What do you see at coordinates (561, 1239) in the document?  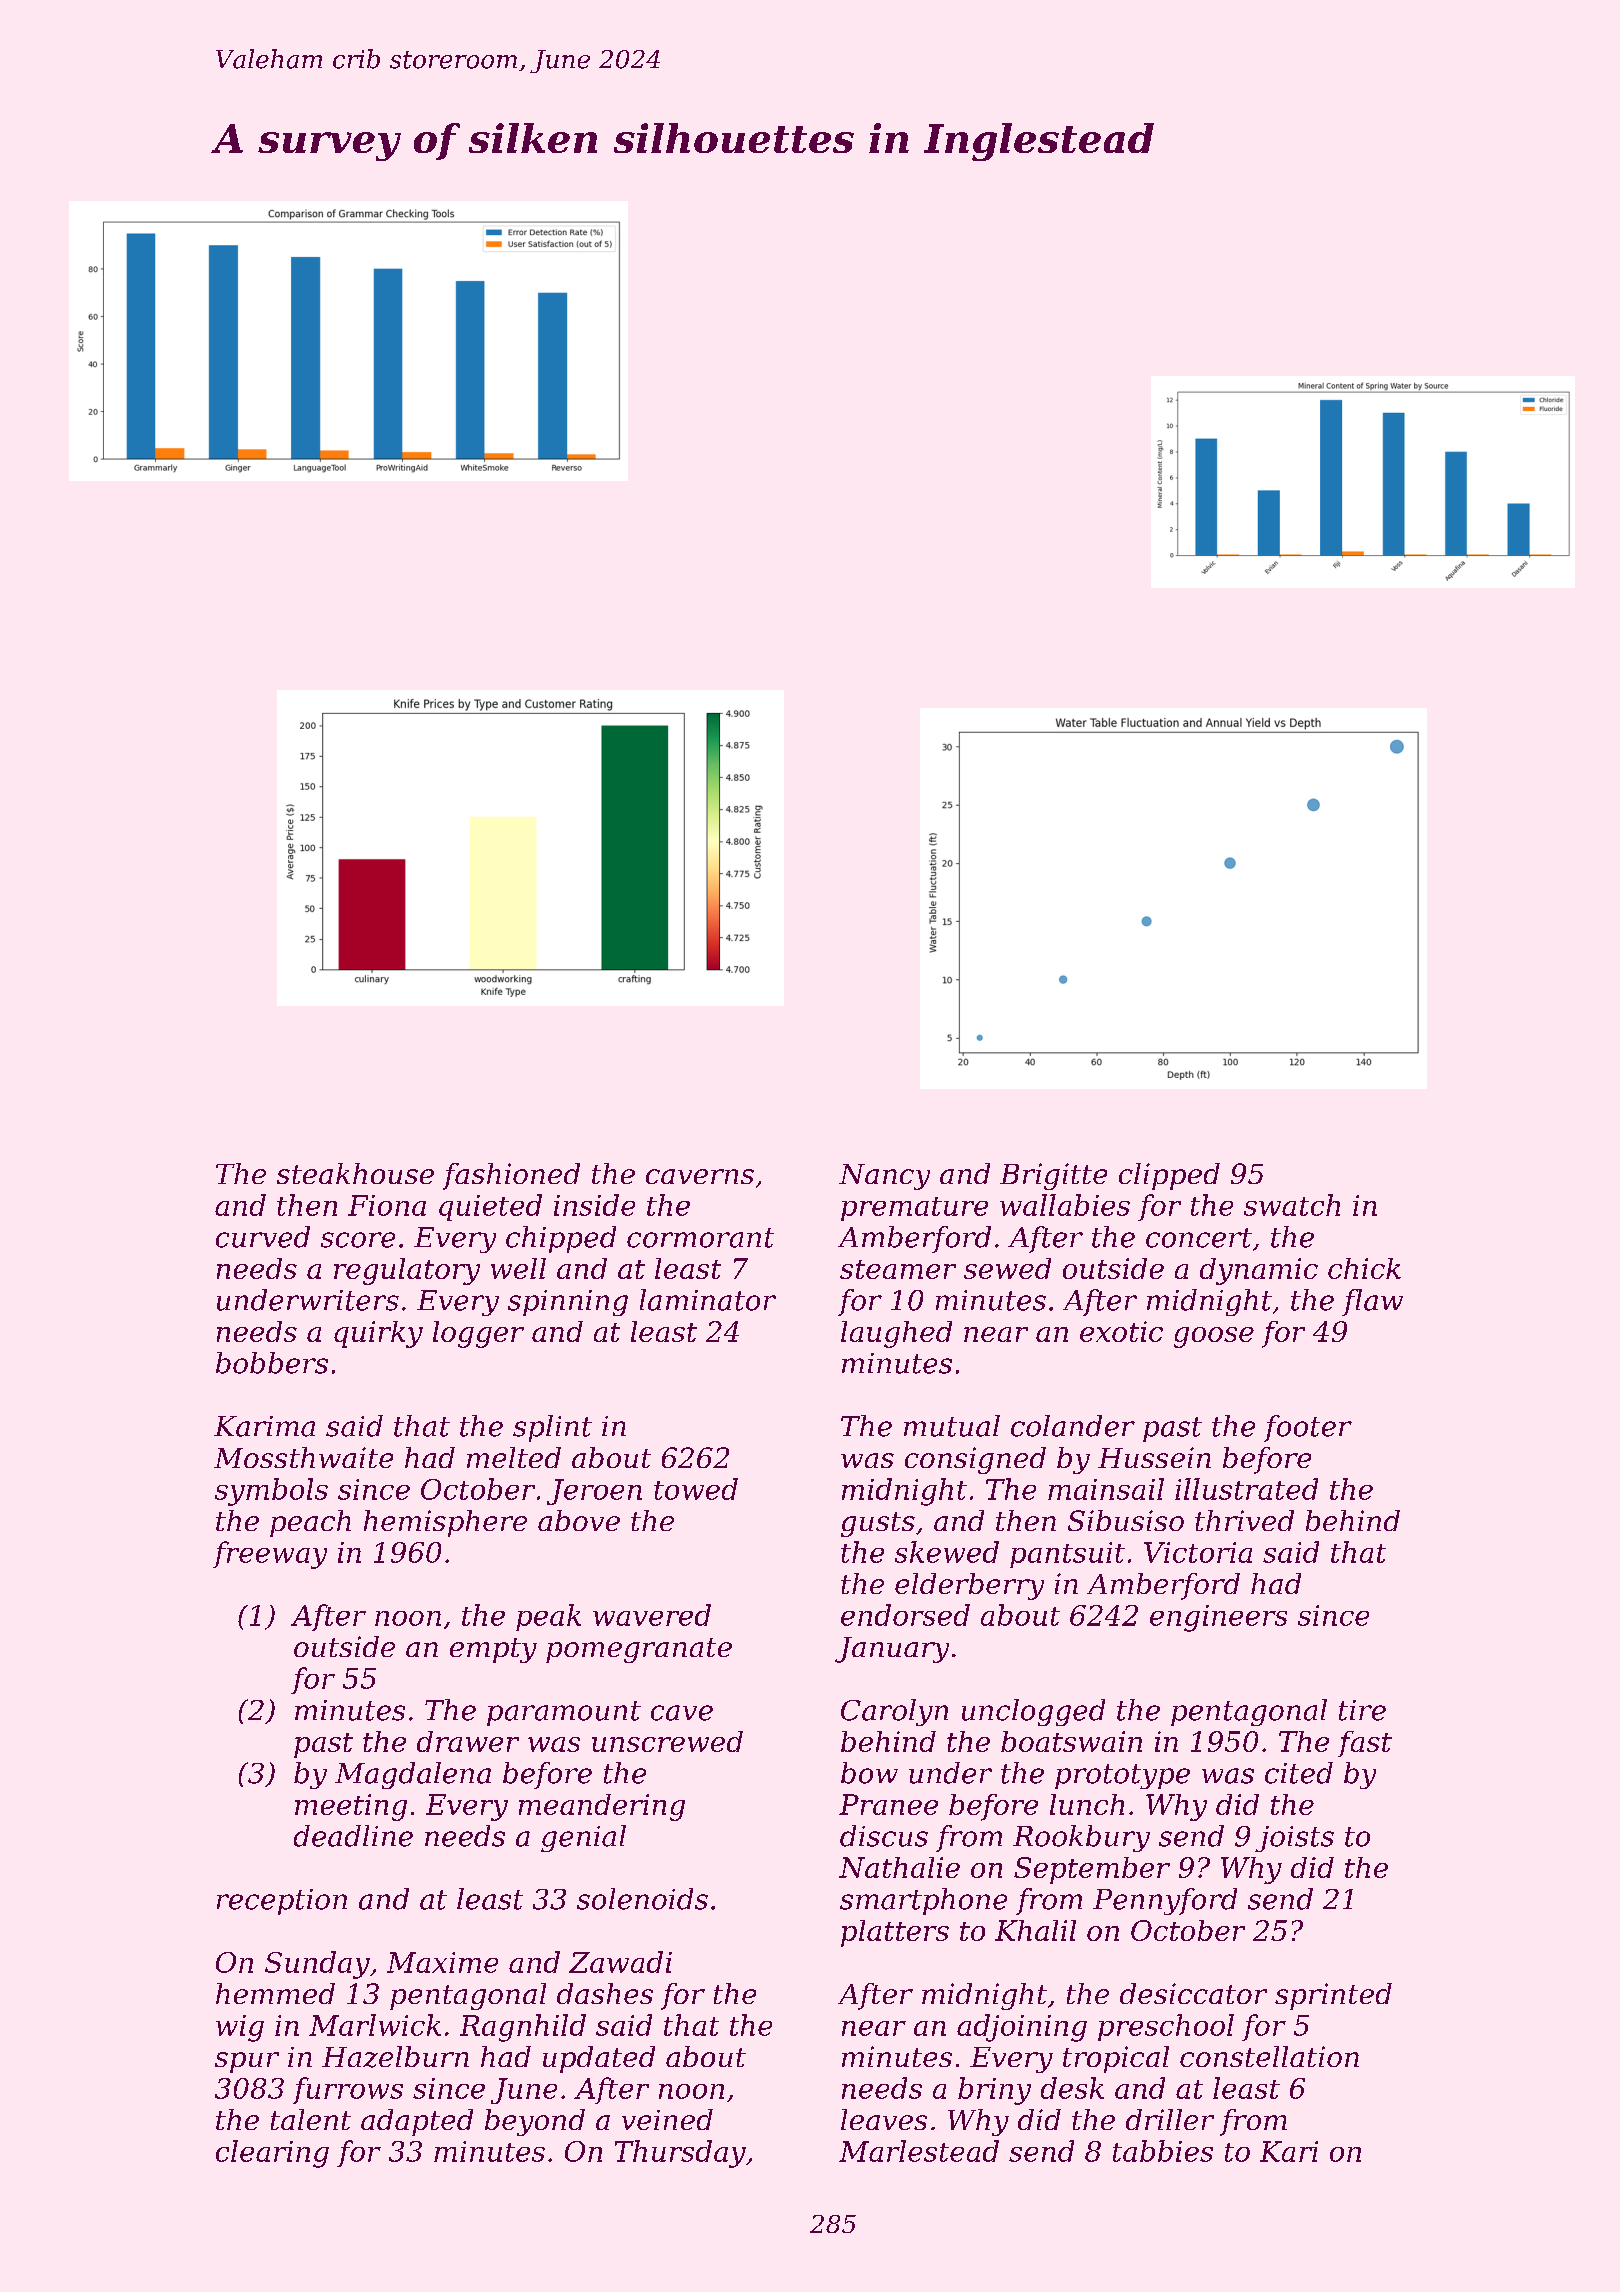 I see `chipped` at bounding box center [561, 1239].
